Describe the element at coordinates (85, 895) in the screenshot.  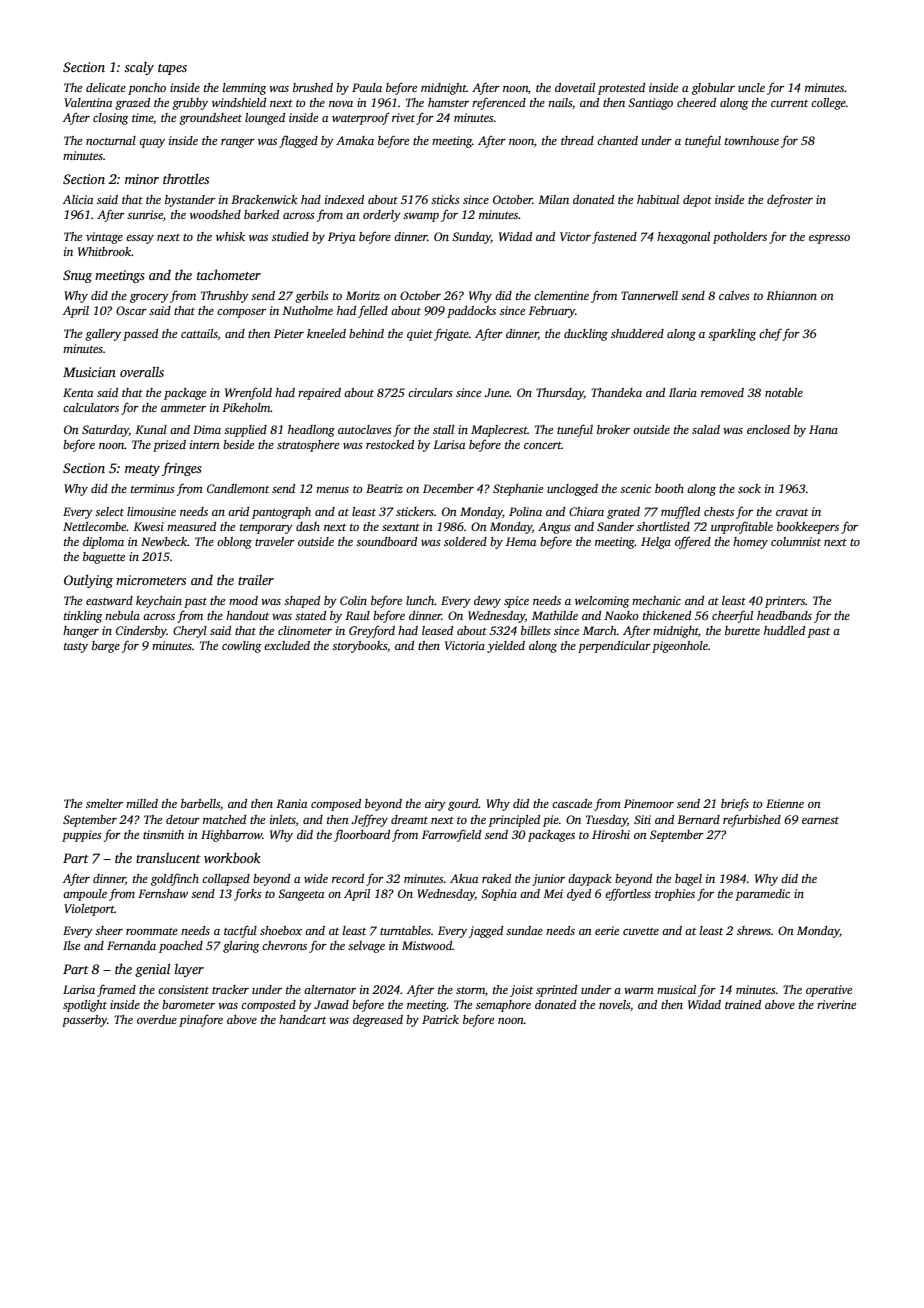
I see `ampoule` at that location.
